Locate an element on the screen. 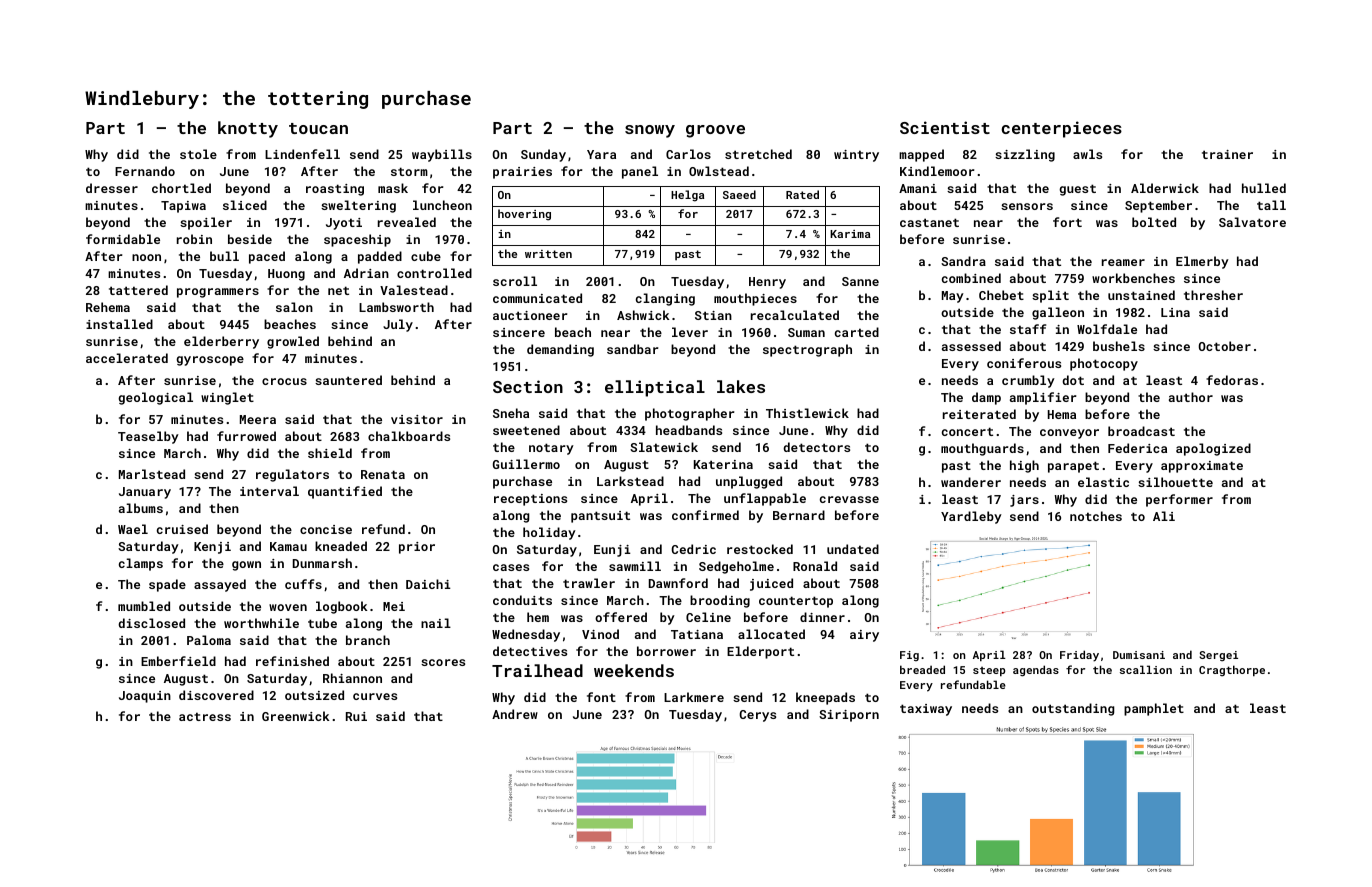 The image size is (1372, 887). auctioneer is located at coordinates (530, 315).
